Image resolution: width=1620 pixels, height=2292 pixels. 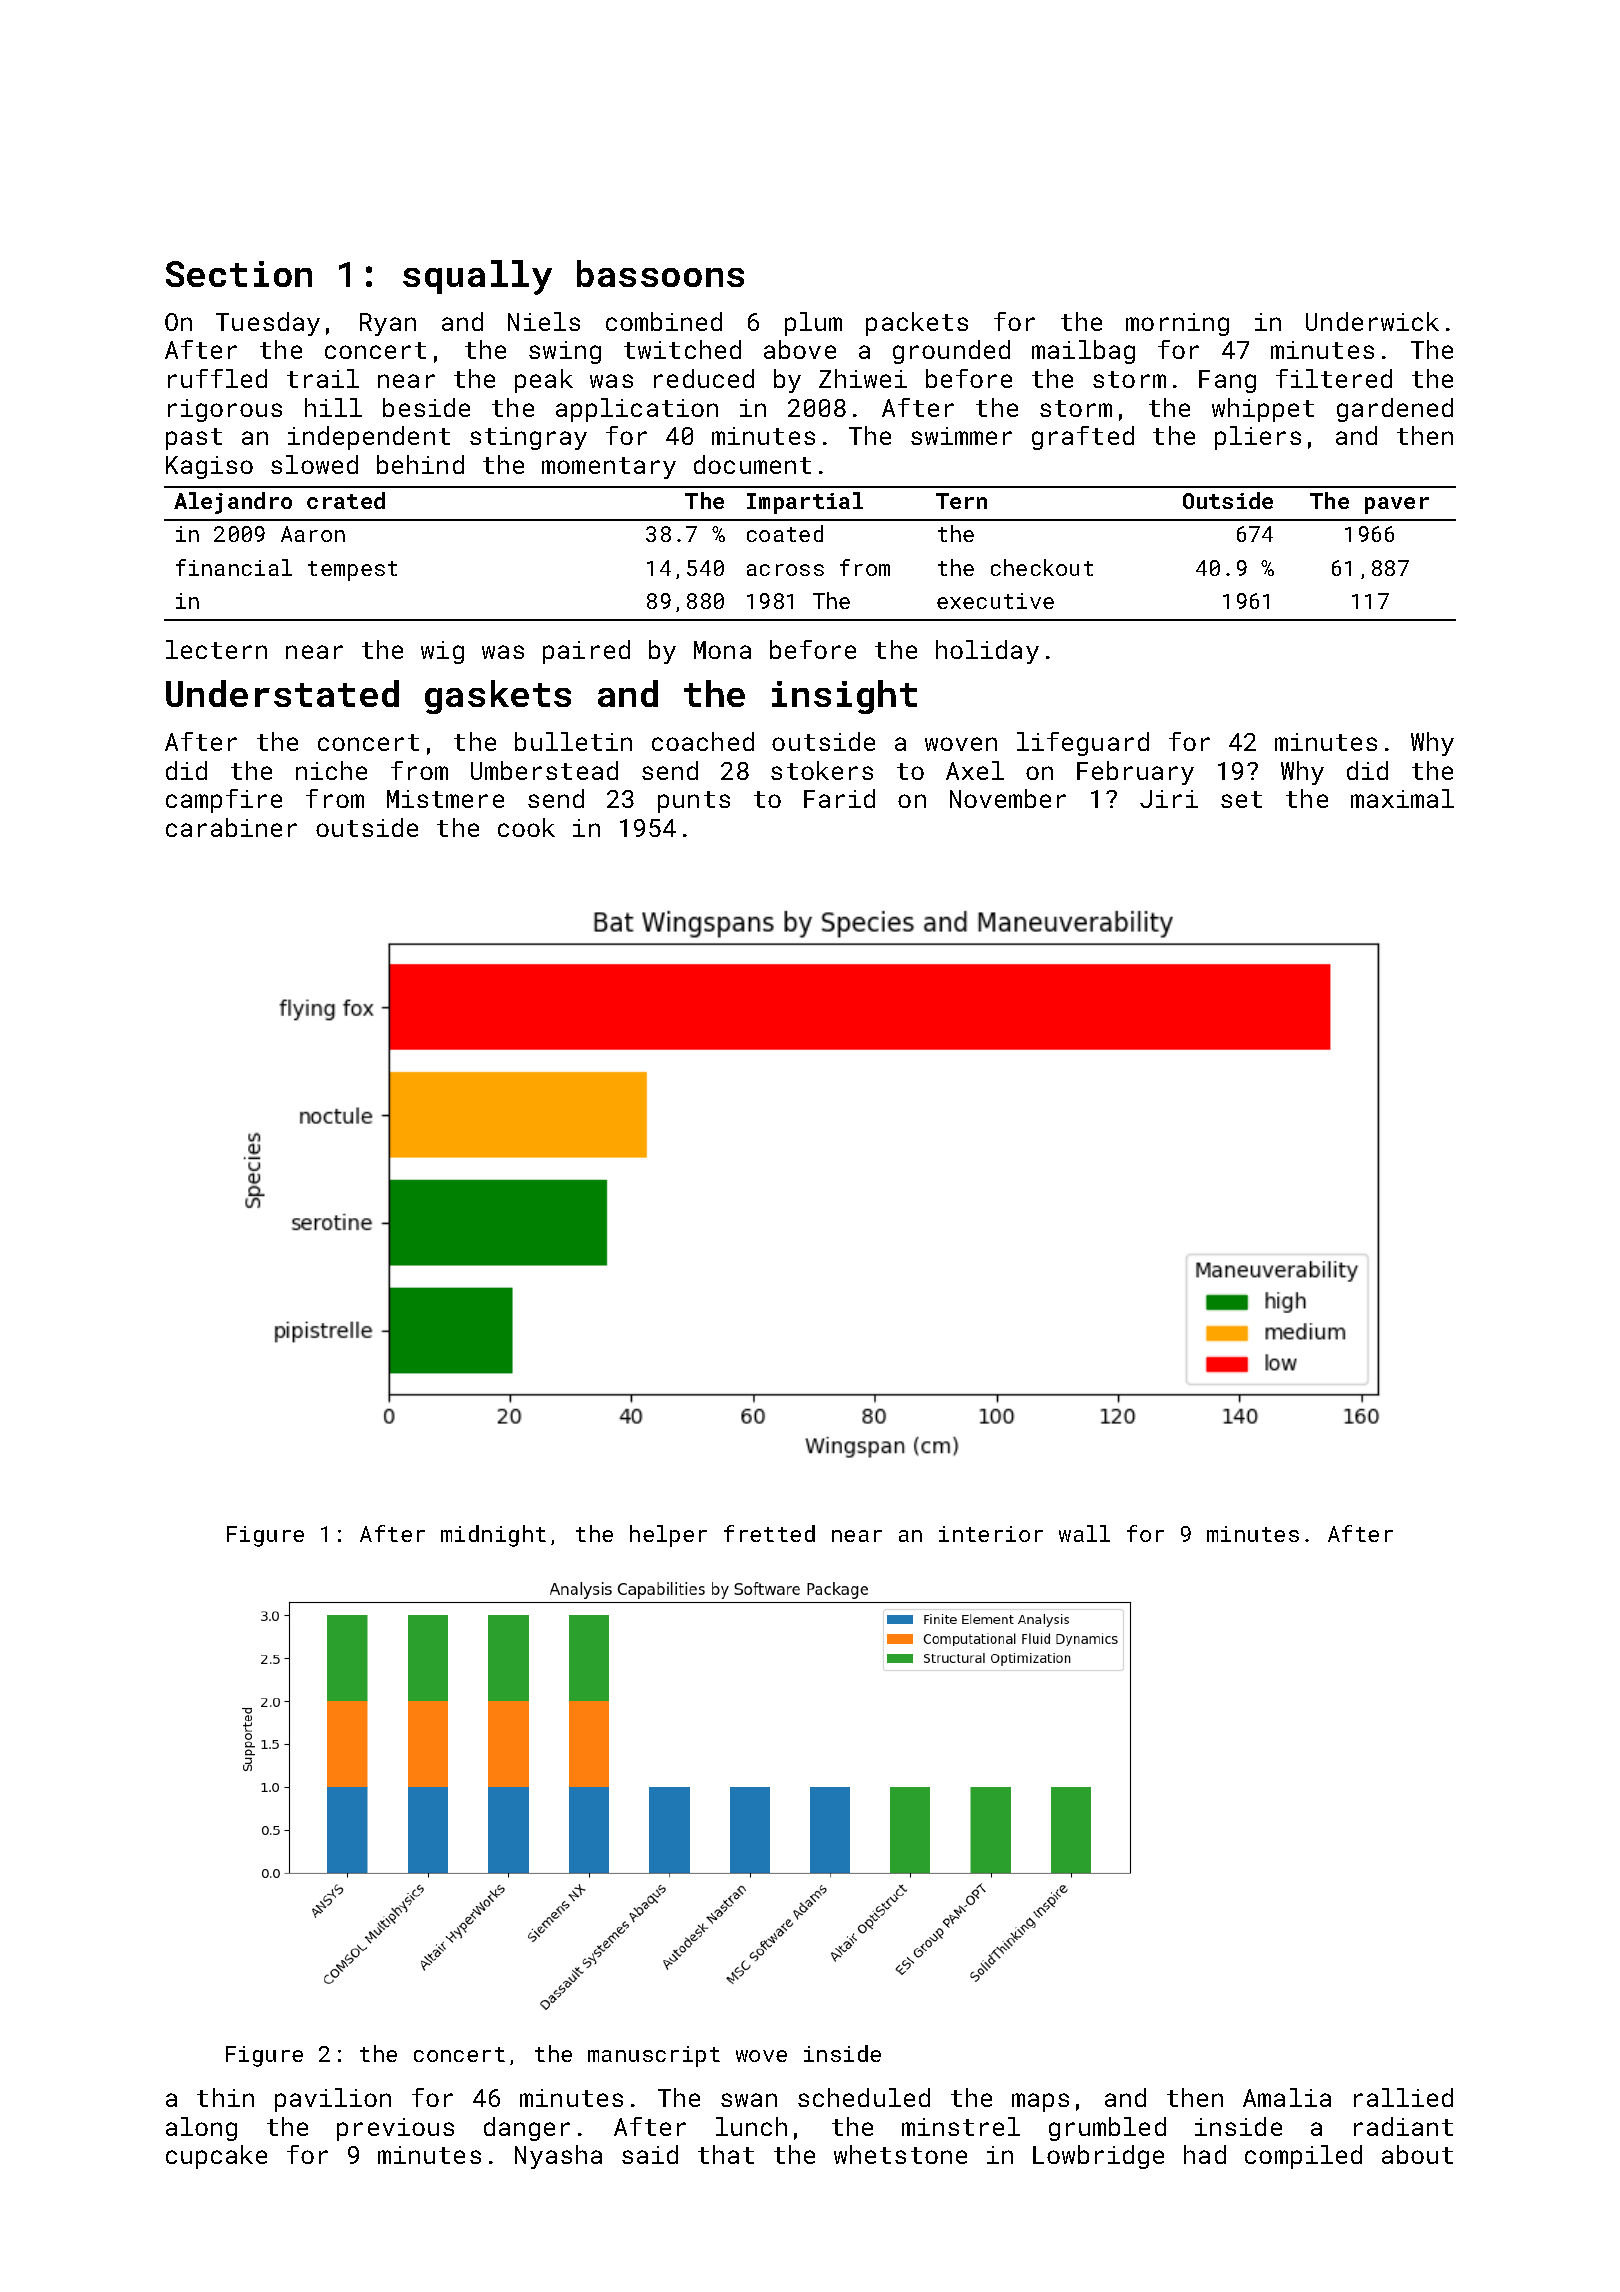 What do you see at coordinates (1084, 1533) in the page?
I see `wall` at bounding box center [1084, 1533].
